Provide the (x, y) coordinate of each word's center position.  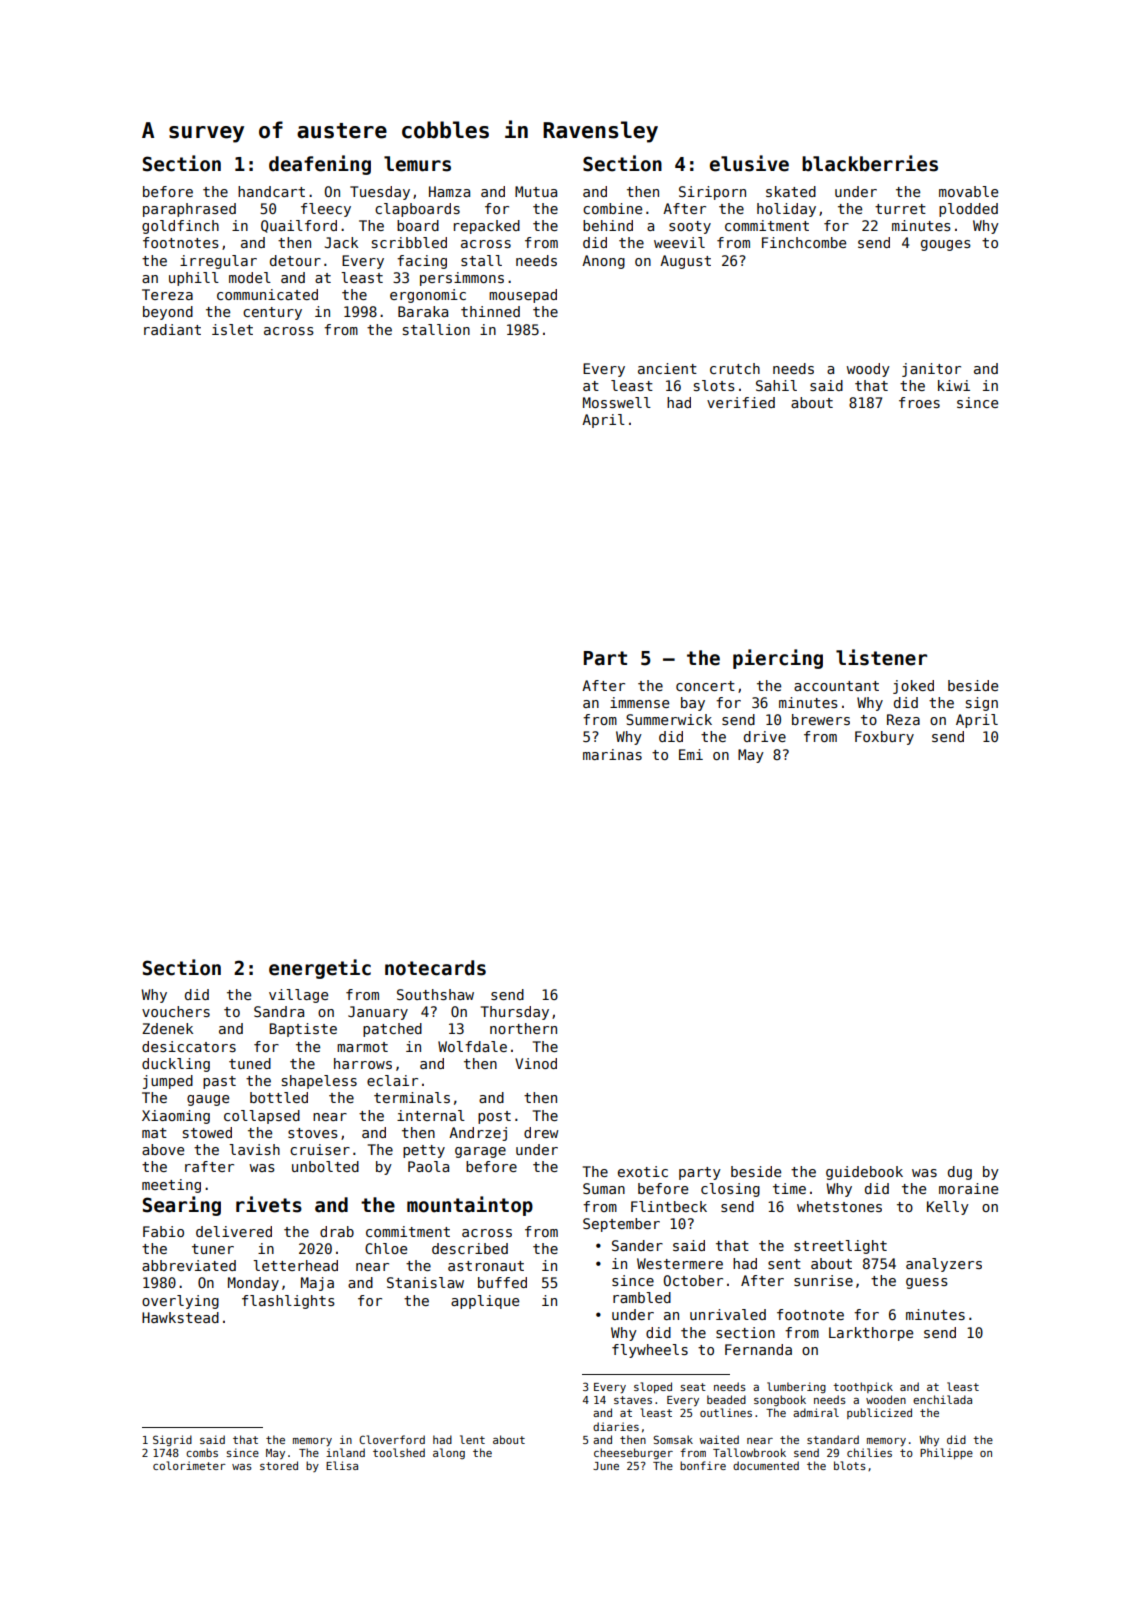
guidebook (864, 1173)
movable (968, 191)
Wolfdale (472, 1046)
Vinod (536, 1063)
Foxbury (884, 738)
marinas (612, 754)
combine (612, 208)
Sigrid (172, 1440)
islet (232, 329)
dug (960, 1173)
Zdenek (167, 1028)
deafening (320, 165)
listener (881, 657)
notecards (435, 968)
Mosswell (617, 402)
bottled (279, 1097)
